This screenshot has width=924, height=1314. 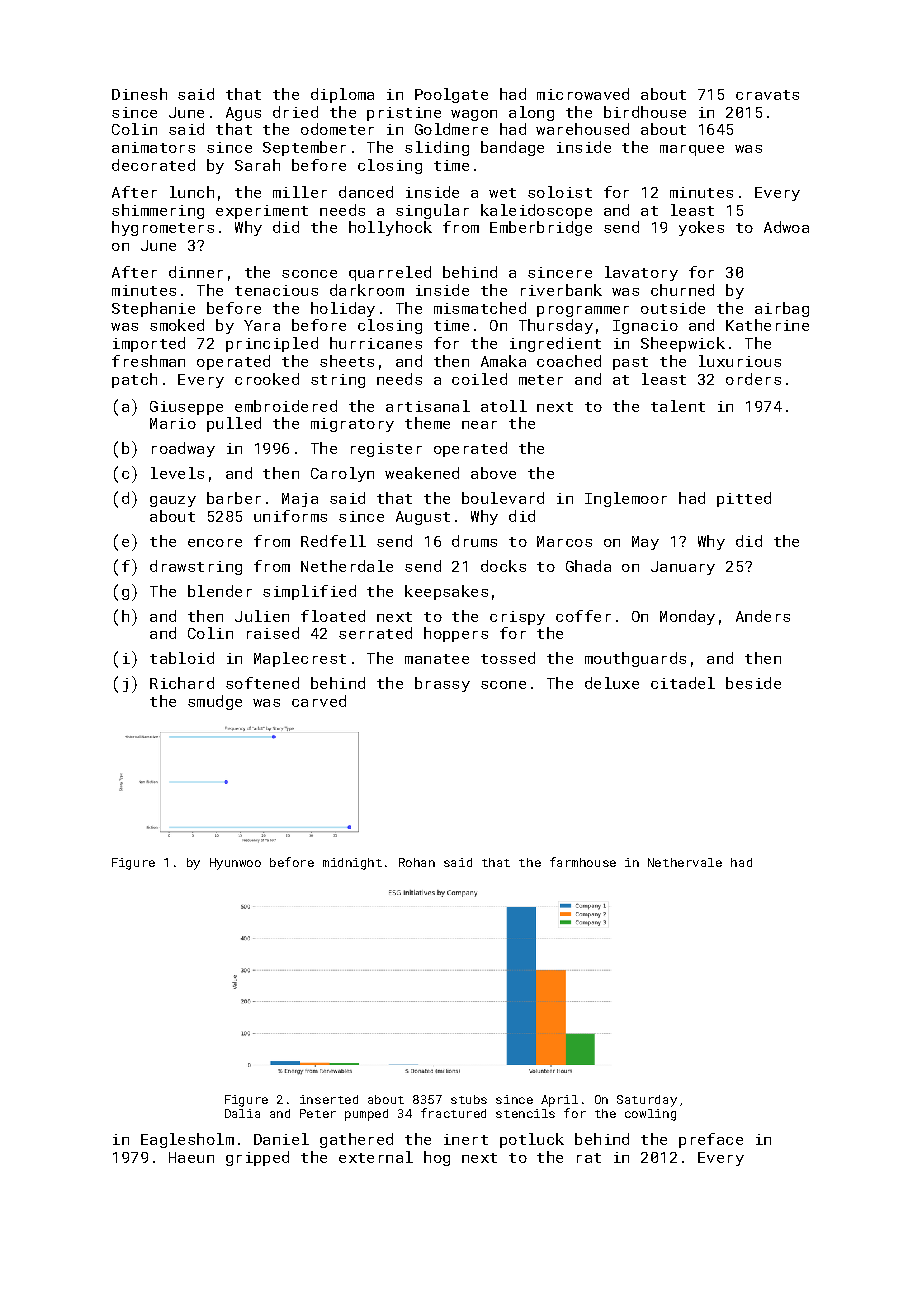 I want to click on Maplecrest, so click(x=300, y=659).
